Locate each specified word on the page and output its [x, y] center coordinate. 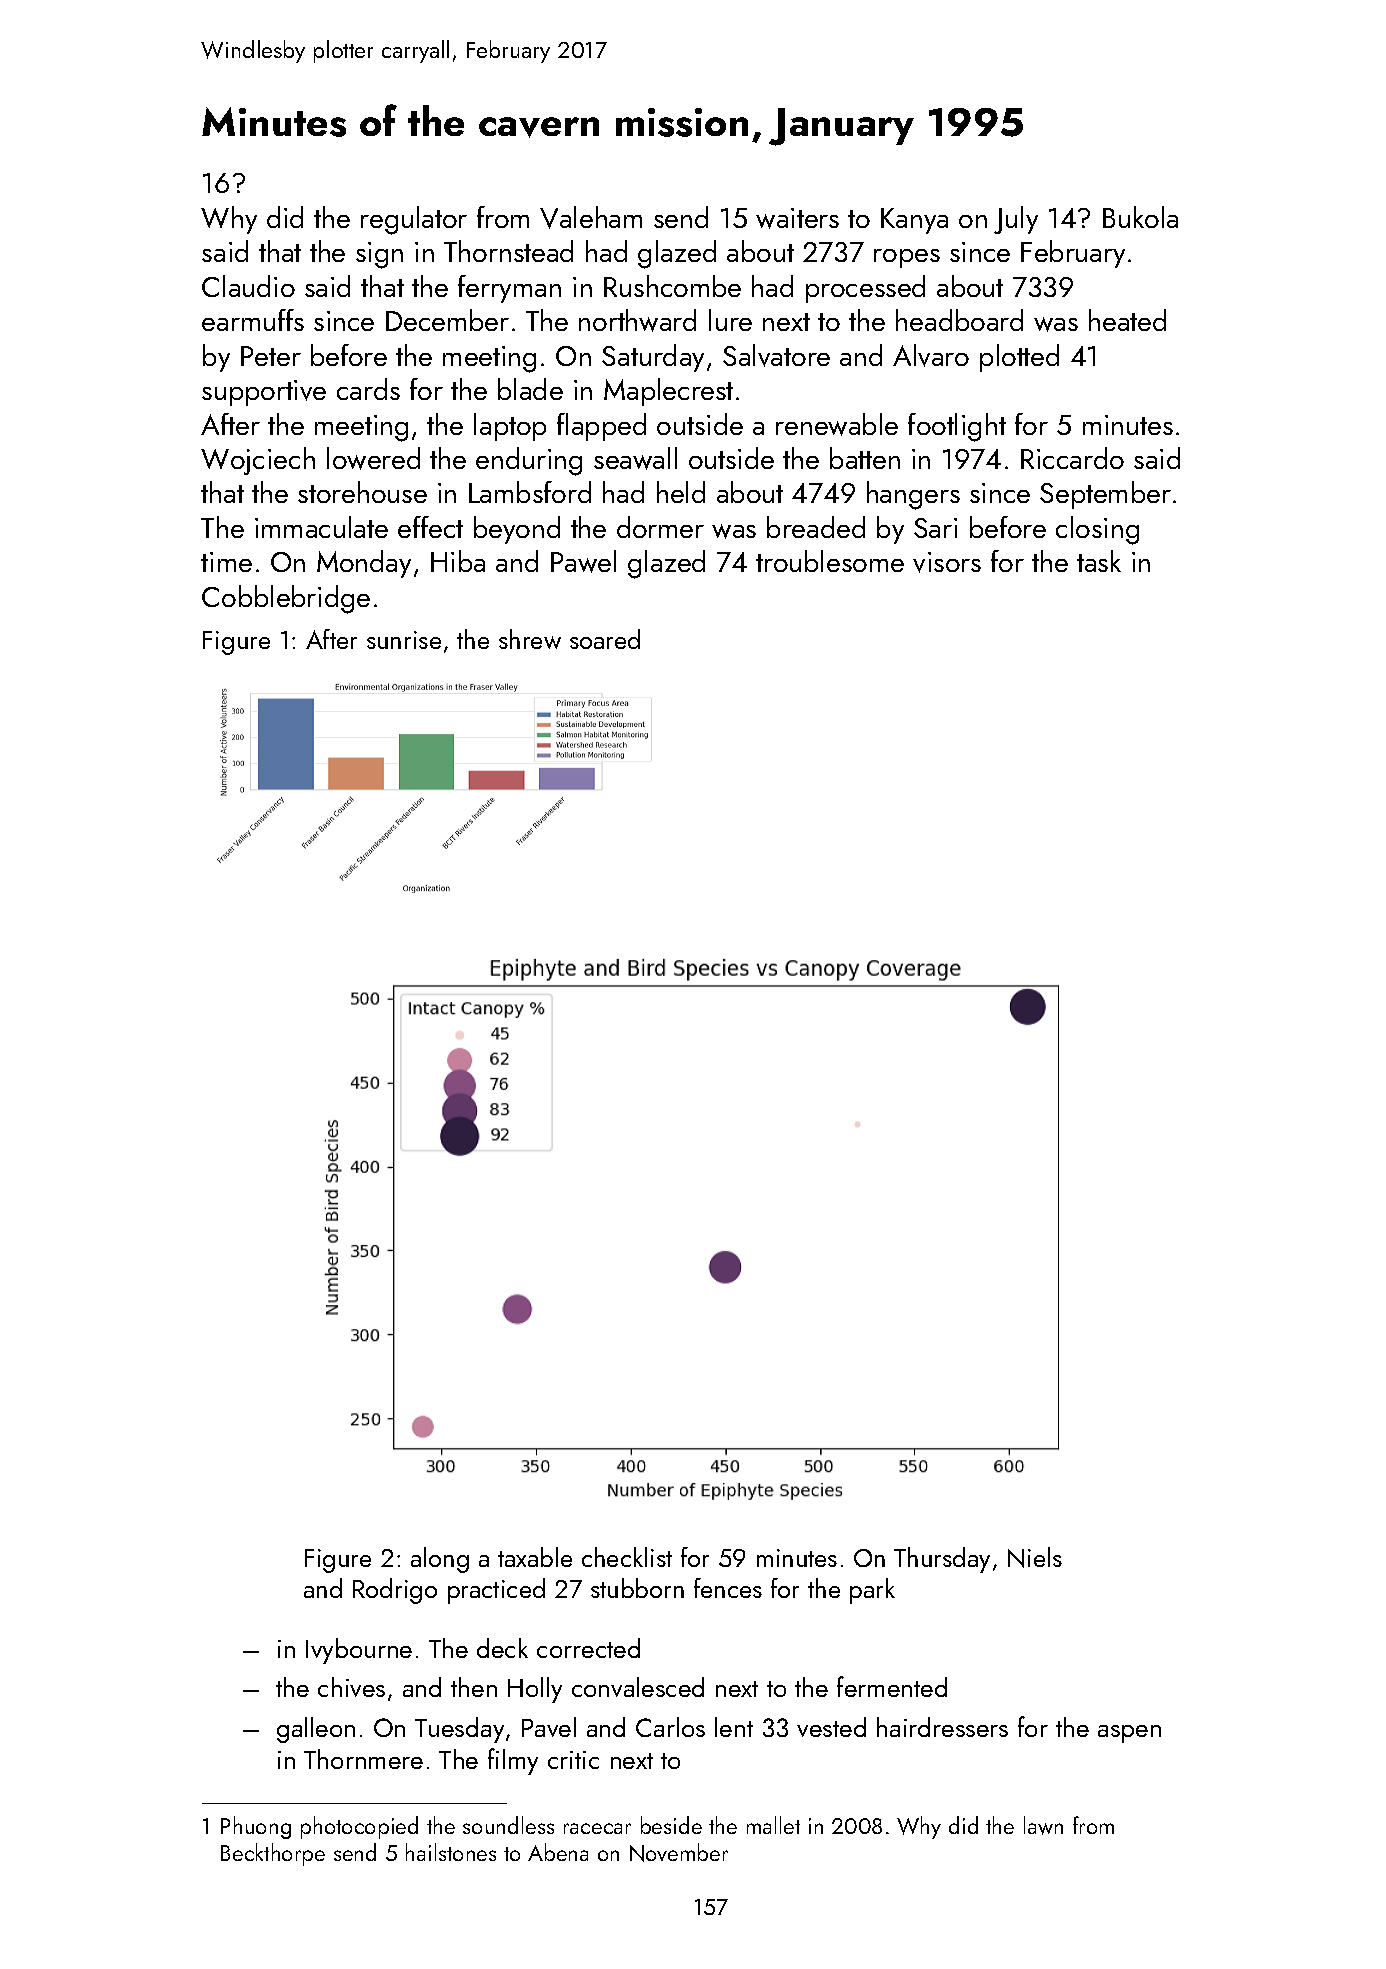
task [1099, 561]
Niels [1035, 1557]
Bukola [1140, 217]
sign [379, 255]
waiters [797, 218]
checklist [627, 1557]
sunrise [404, 640]
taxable [535, 1557]
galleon [316, 1730]
